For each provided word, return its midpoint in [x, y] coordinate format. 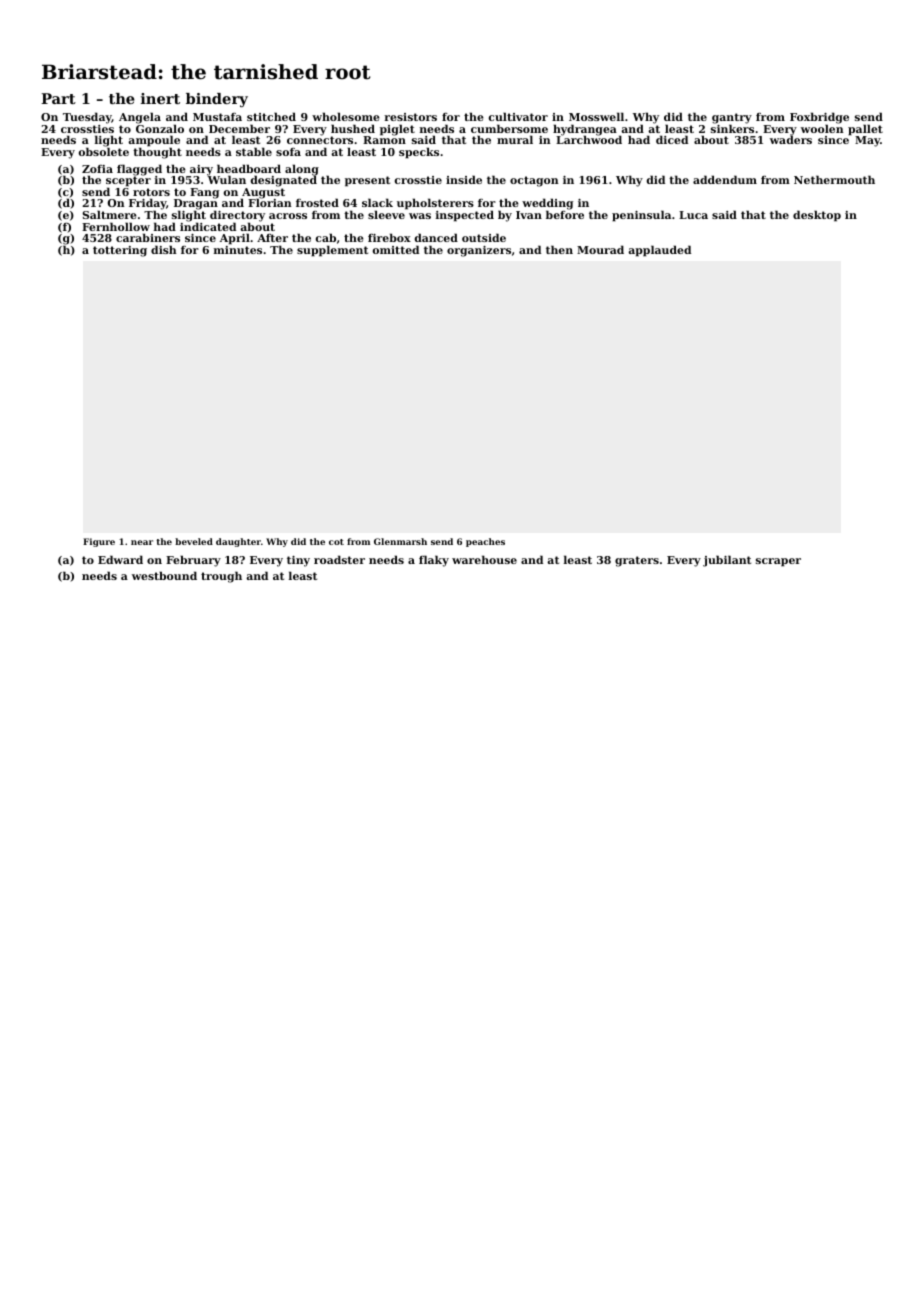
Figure [99, 542]
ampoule [154, 141]
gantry [732, 118]
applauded [659, 251]
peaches [485, 542]
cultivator [518, 116]
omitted [396, 249]
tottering [120, 251]
